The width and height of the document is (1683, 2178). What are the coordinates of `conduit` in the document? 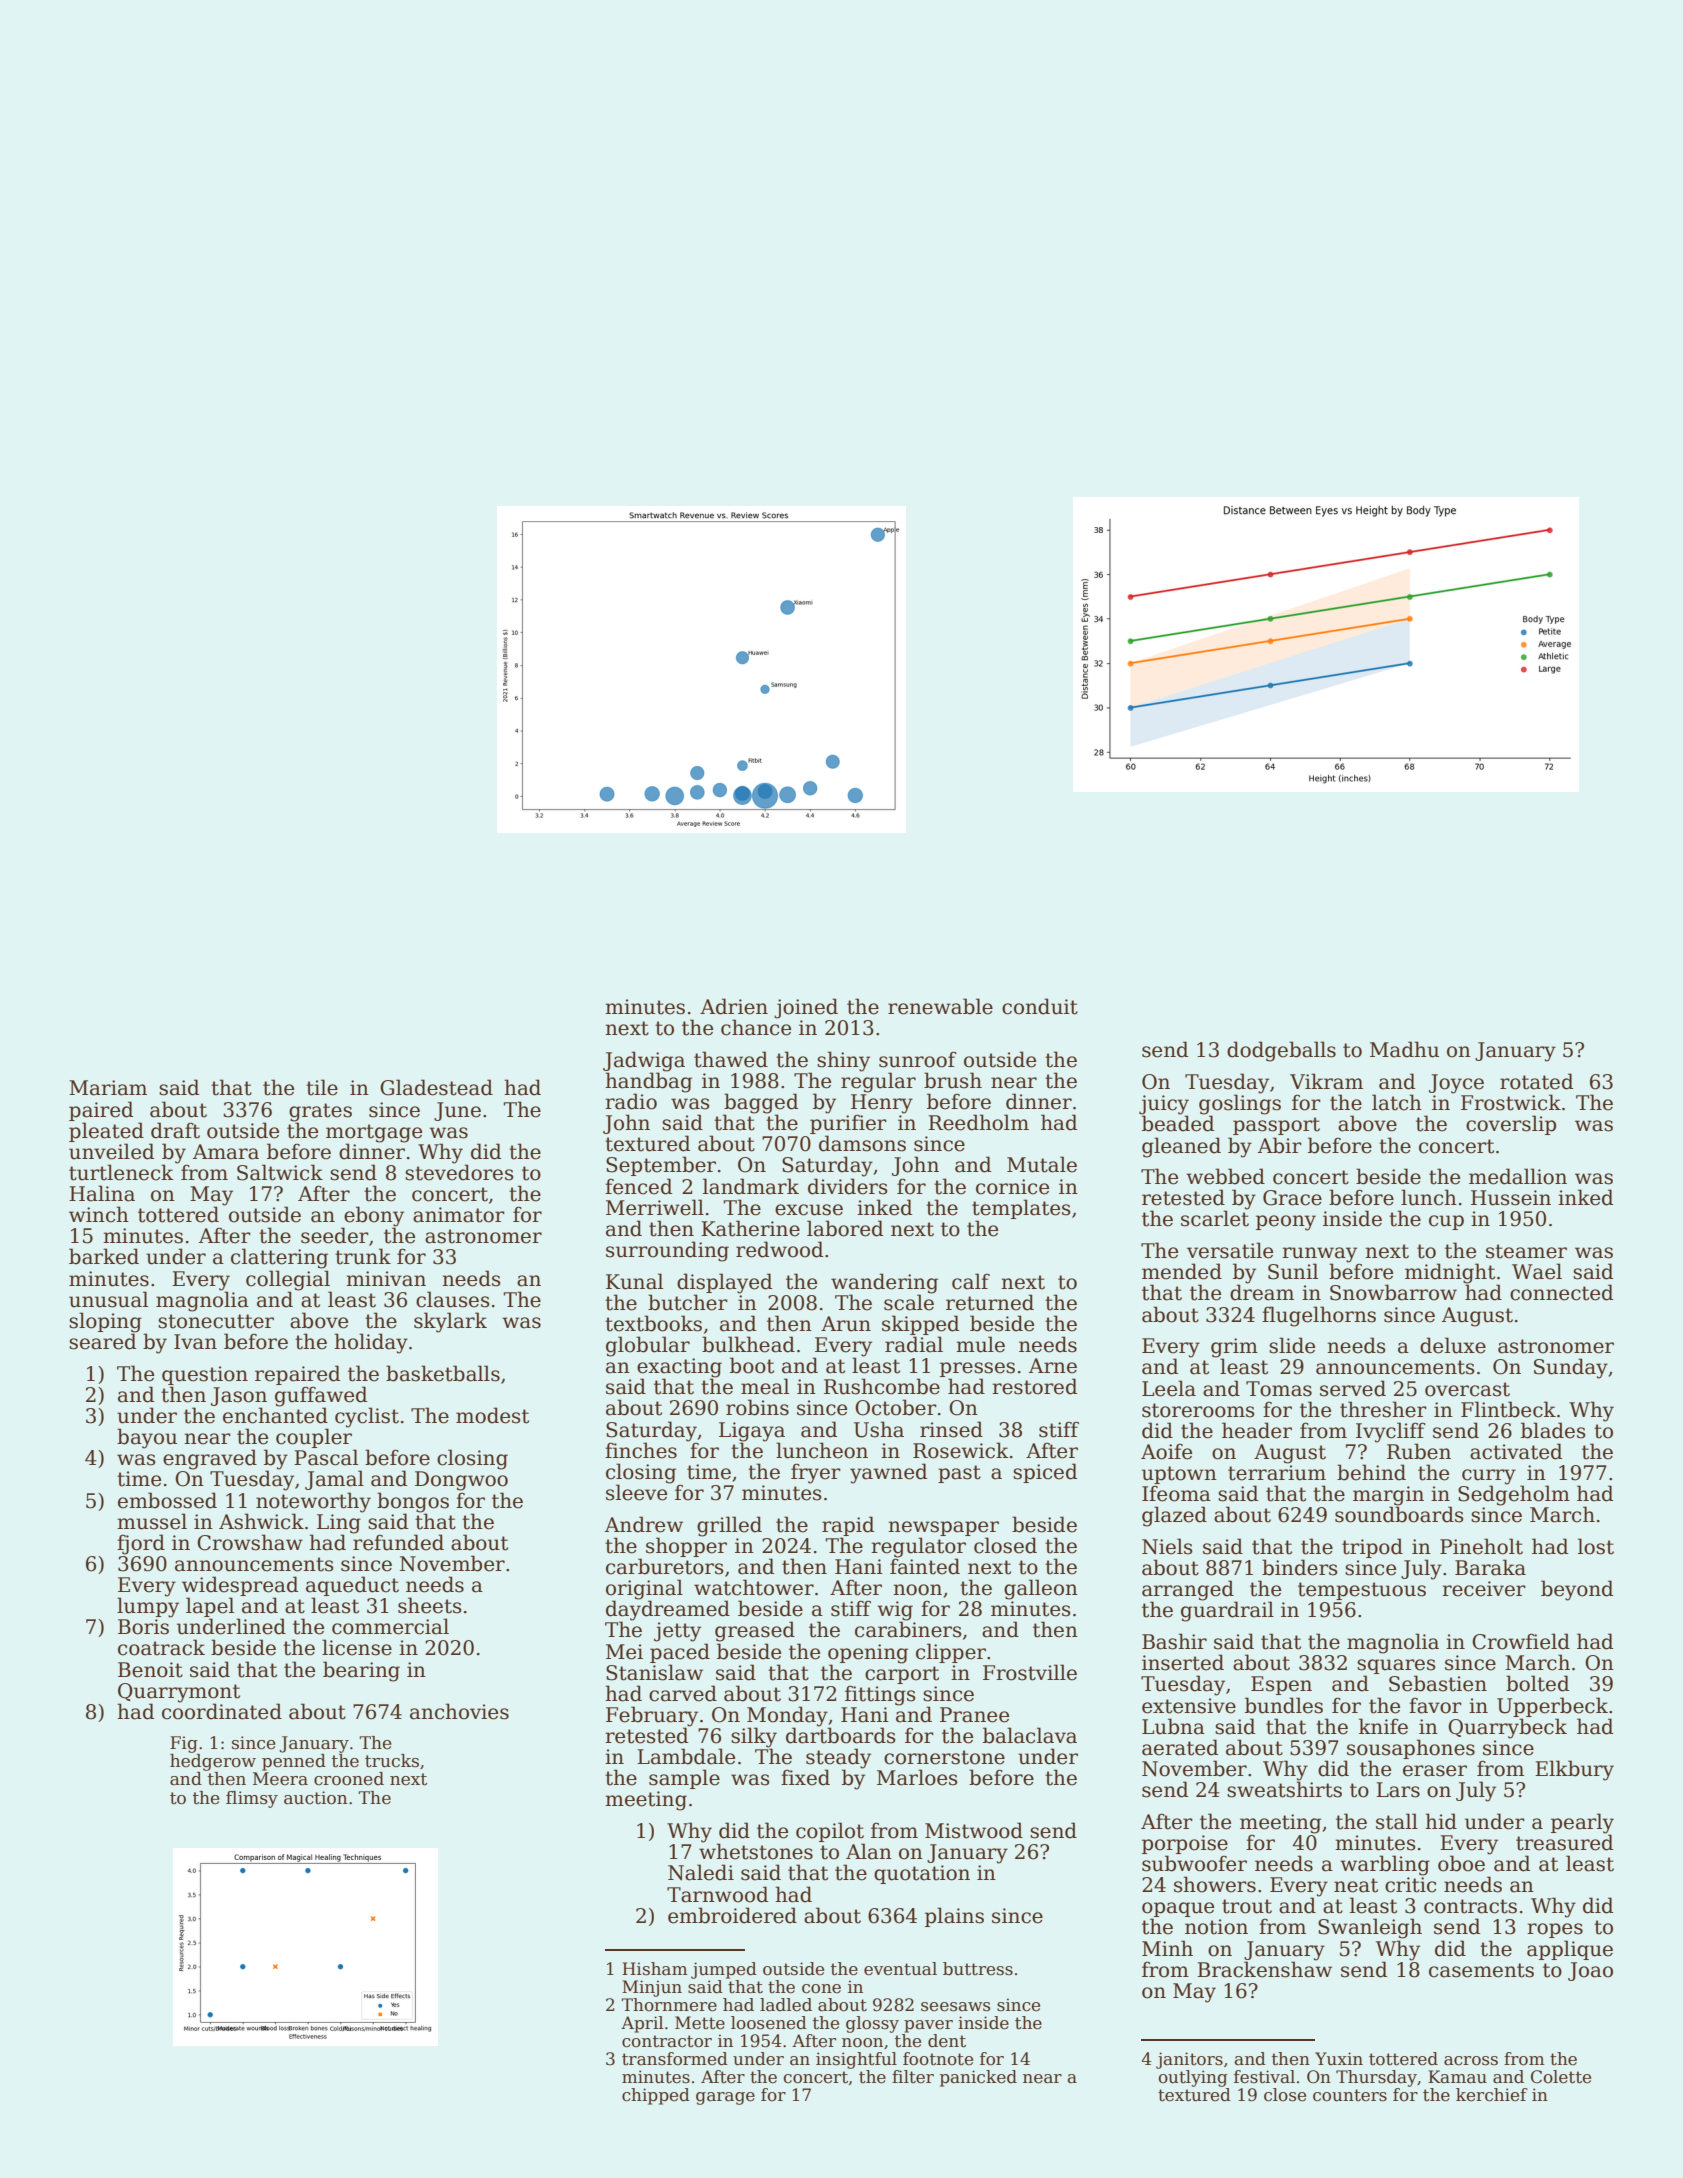 It's located at (1040, 1006).
